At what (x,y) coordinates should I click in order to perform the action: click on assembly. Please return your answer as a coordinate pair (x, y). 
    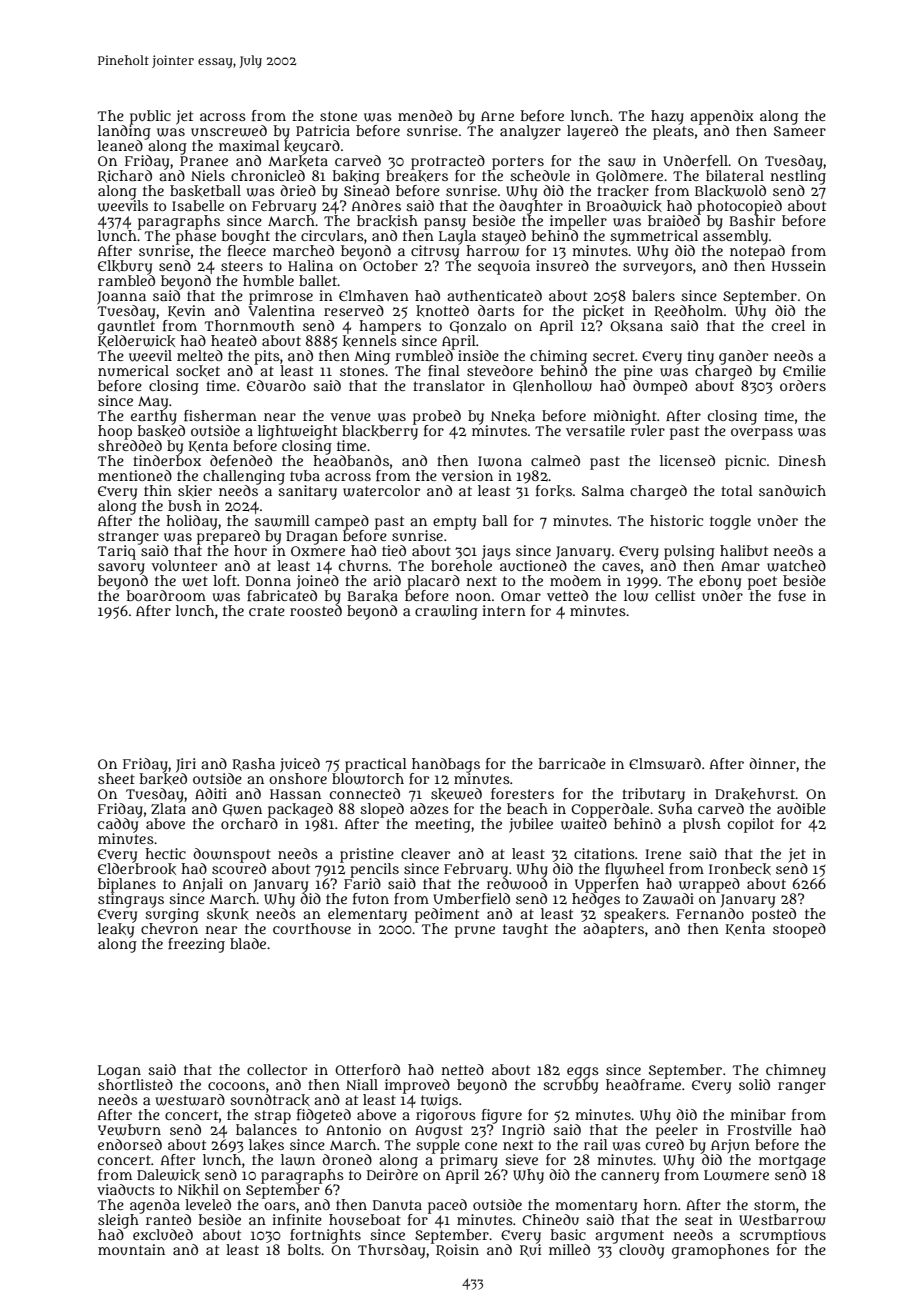
    Looking at the image, I should click on (735, 237).
